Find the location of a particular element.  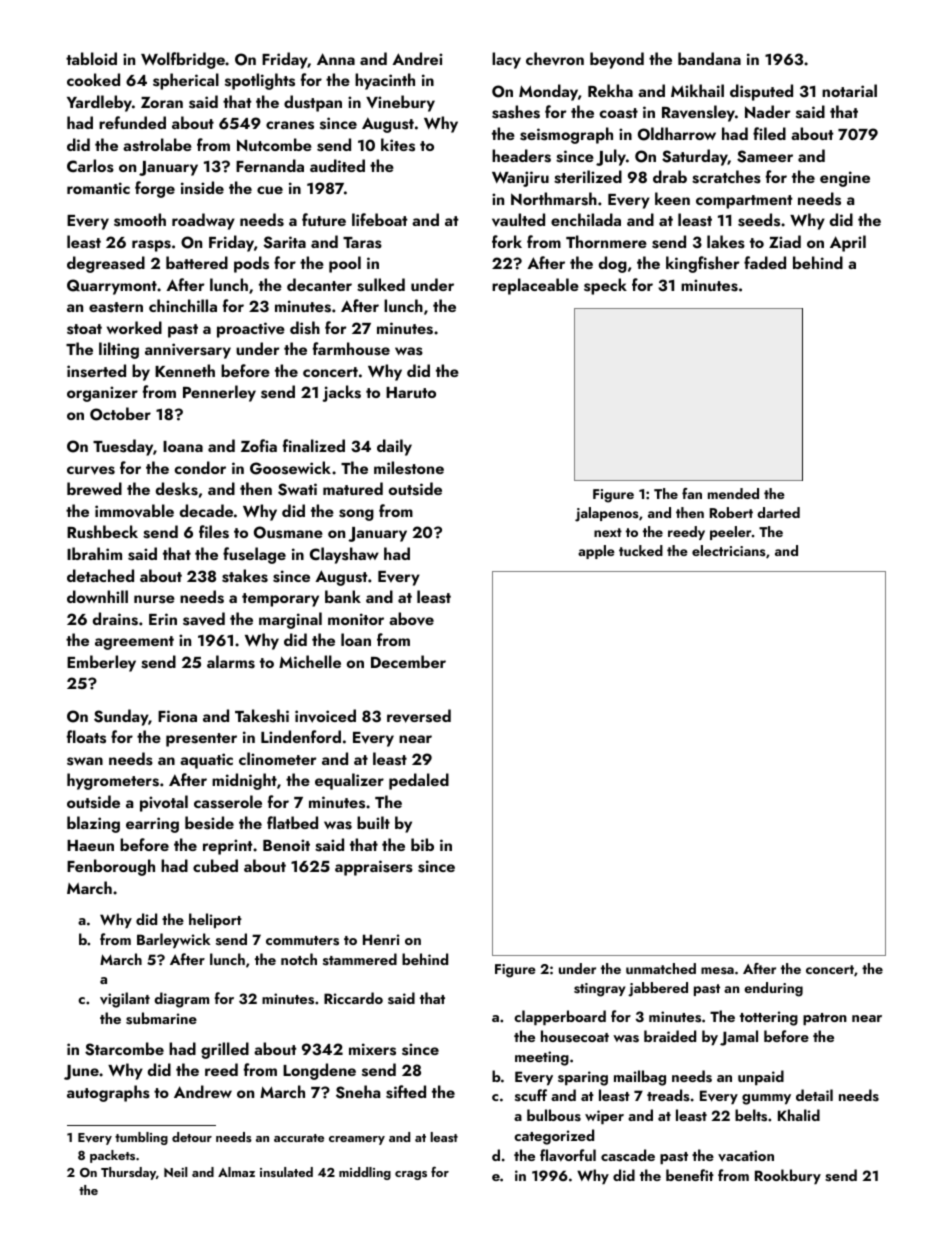

Fenborough is located at coordinates (111, 867).
